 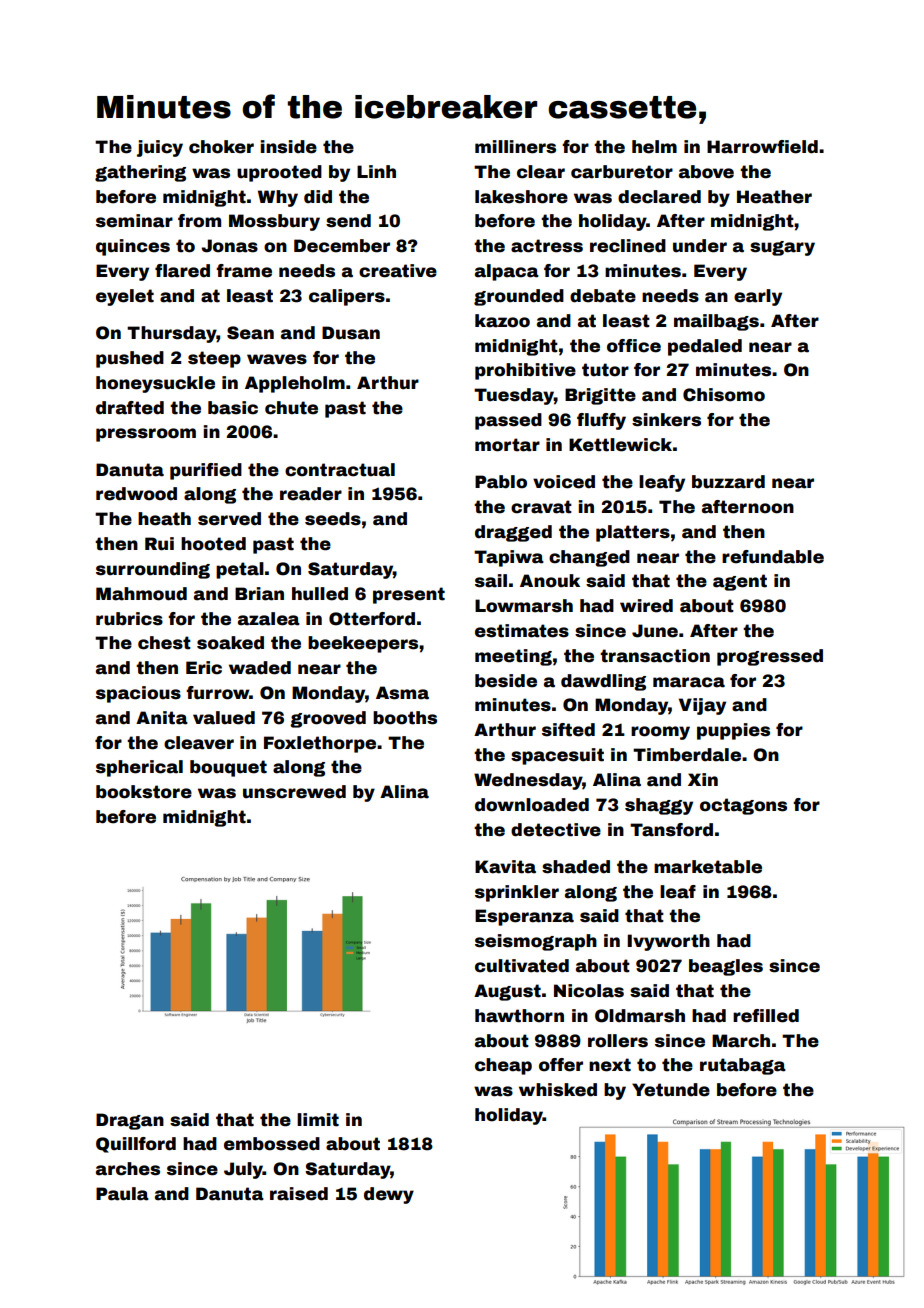 What do you see at coordinates (758, 297) in the document?
I see `early` at bounding box center [758, 297].
